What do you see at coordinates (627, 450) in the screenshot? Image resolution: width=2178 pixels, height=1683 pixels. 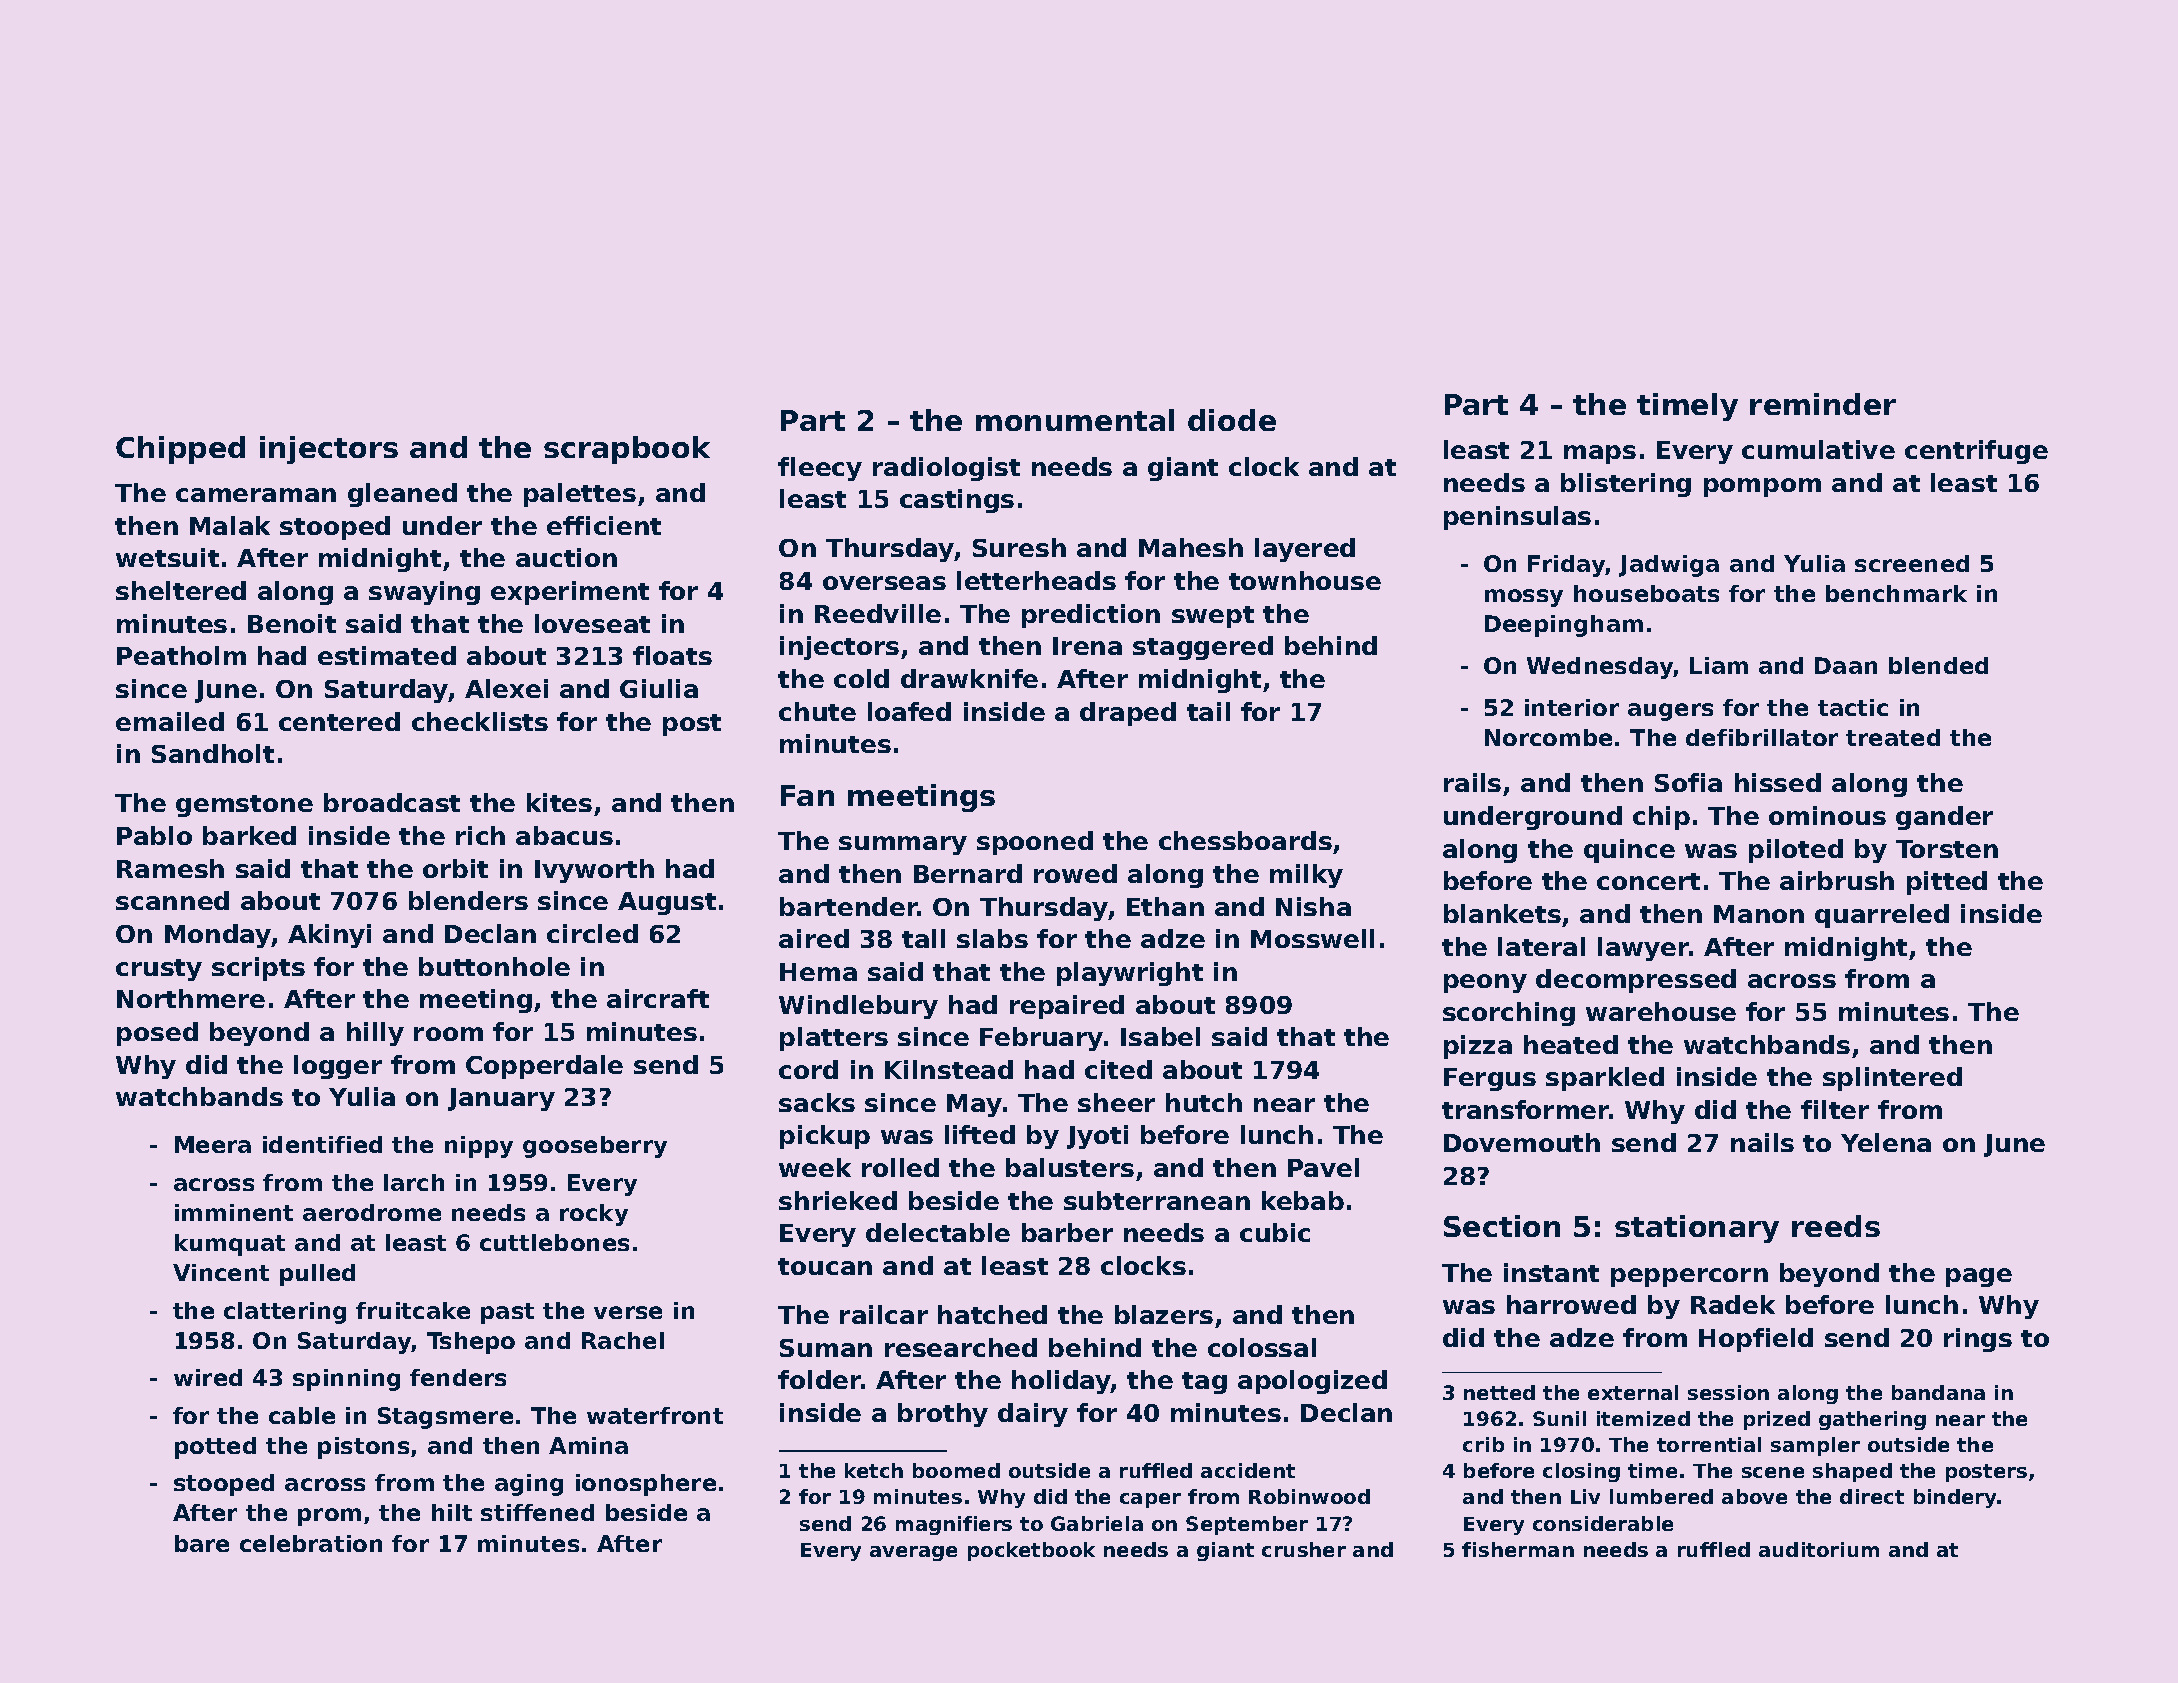 I see `scrapbook` at bounding box center [627, 450].
